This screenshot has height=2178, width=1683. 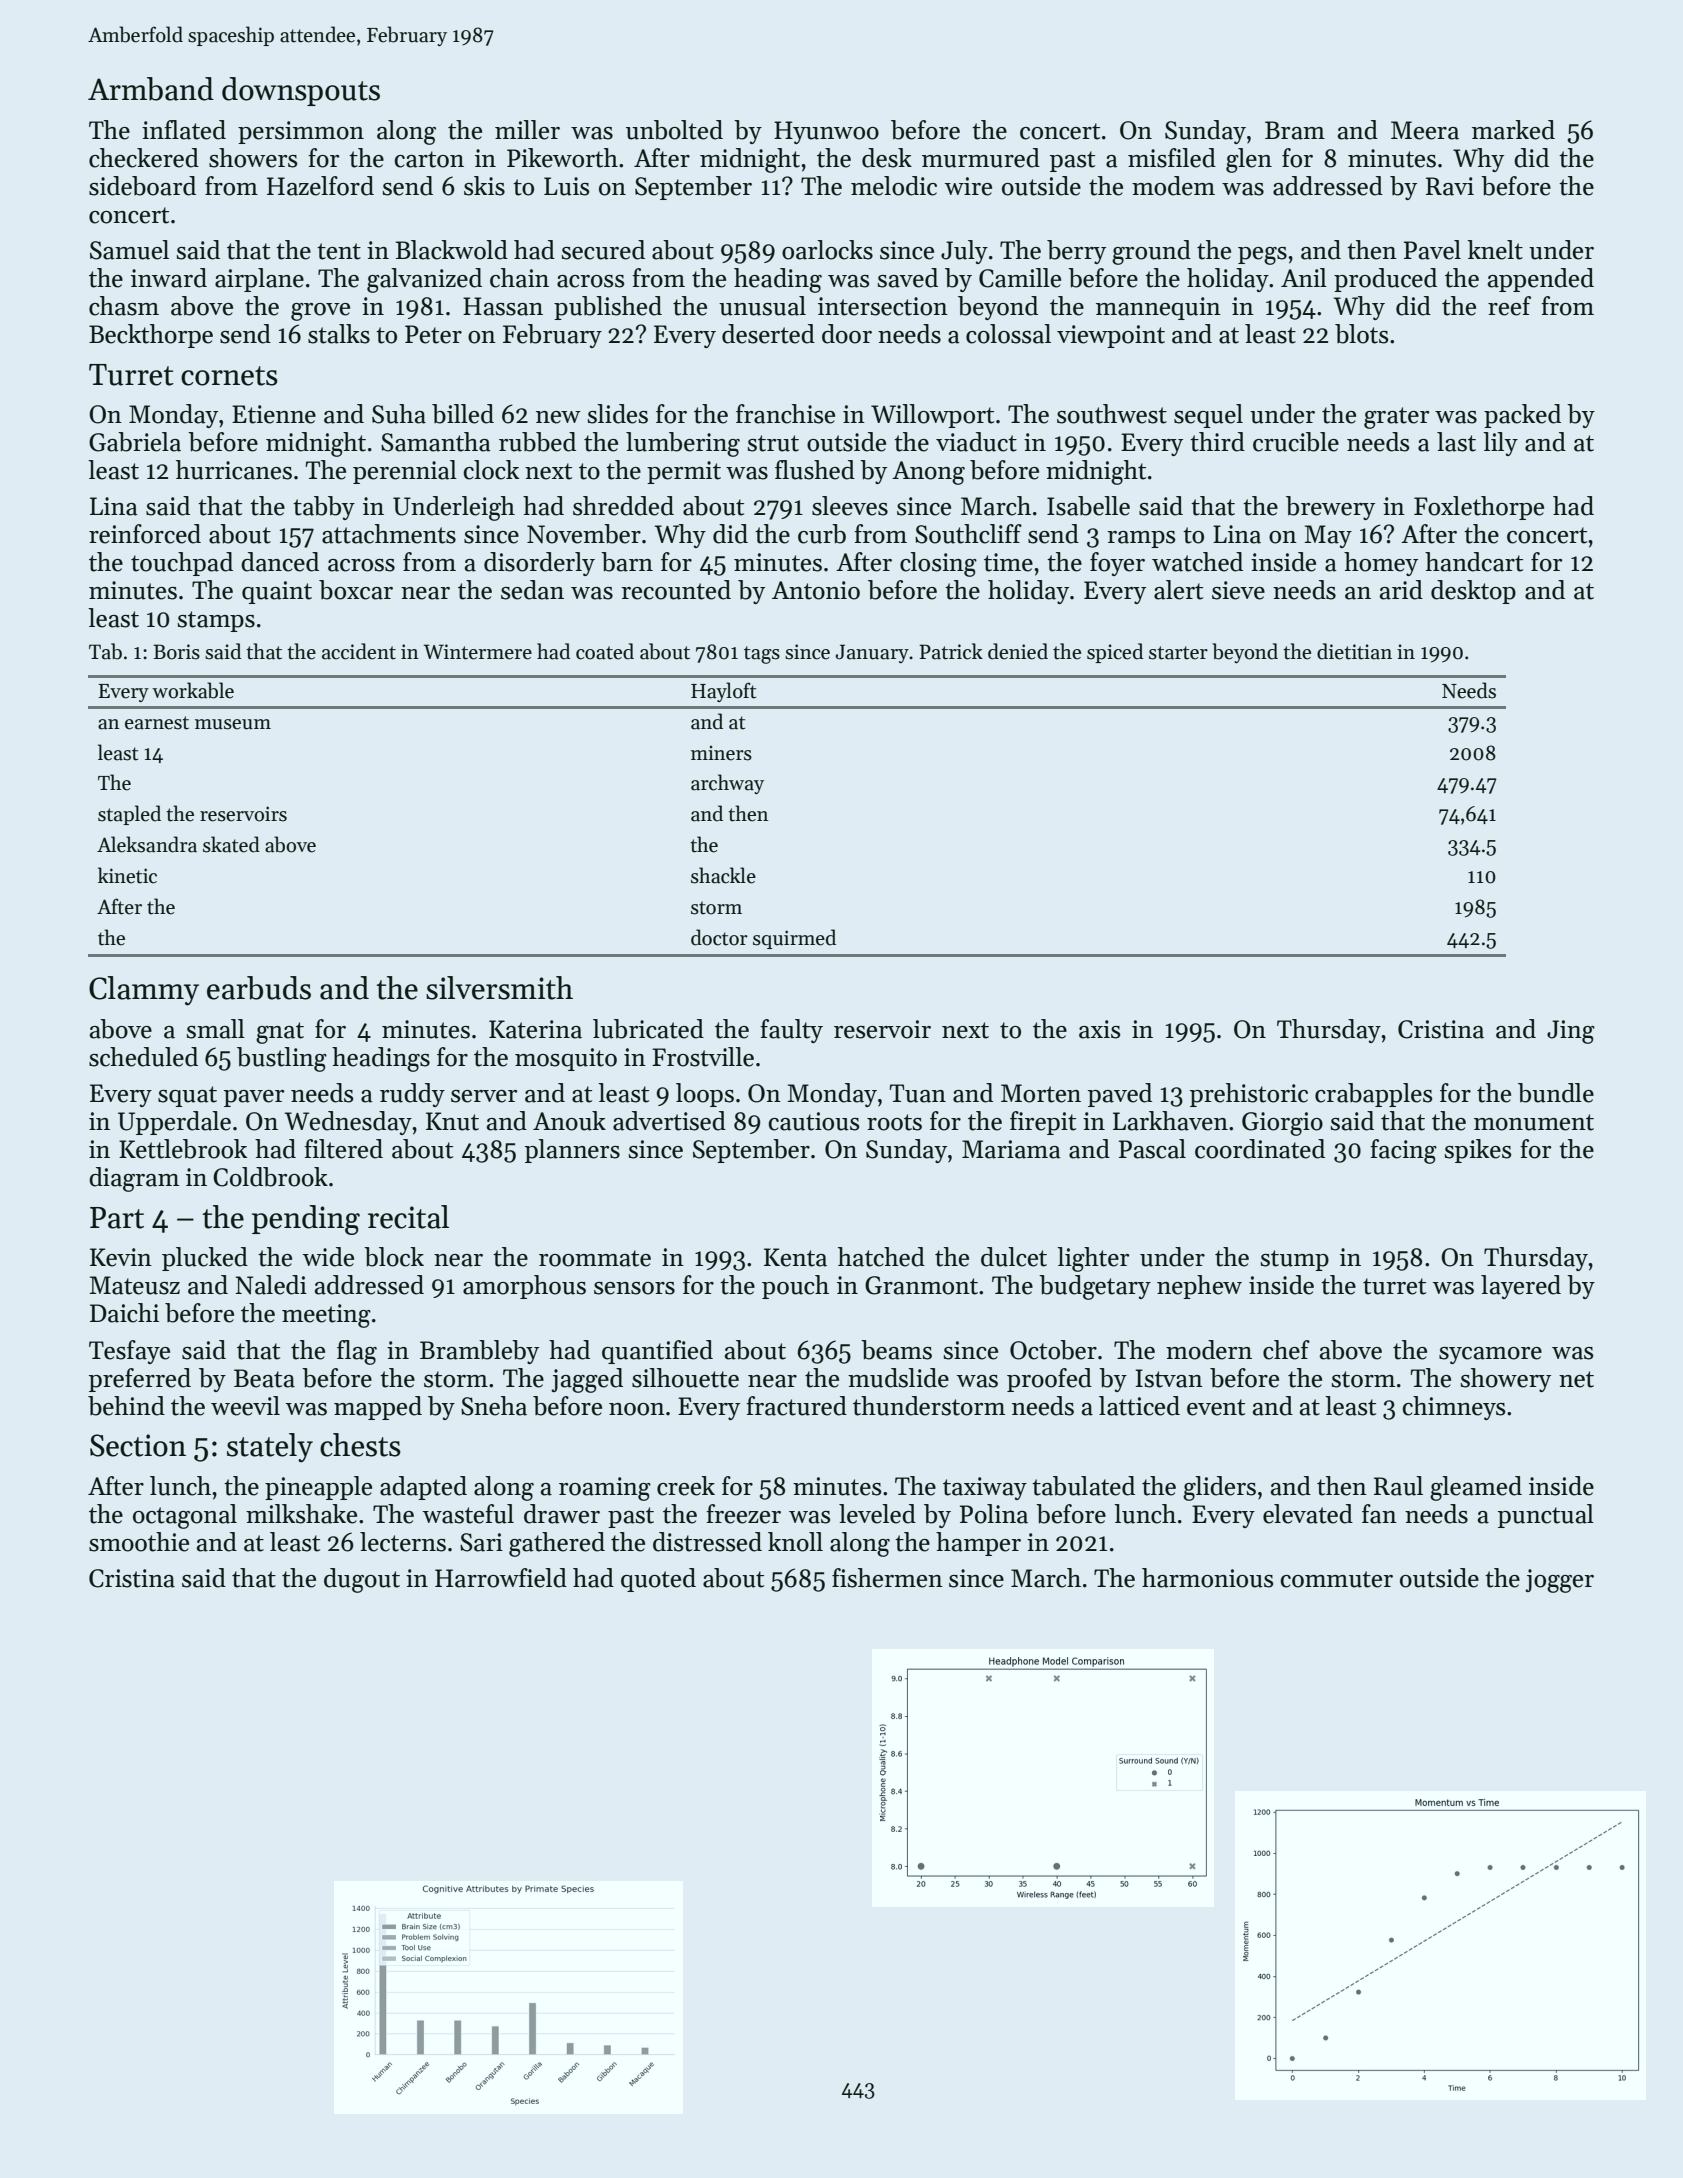 I want to click on prehistoric, so click(x=1249, y=1095).
